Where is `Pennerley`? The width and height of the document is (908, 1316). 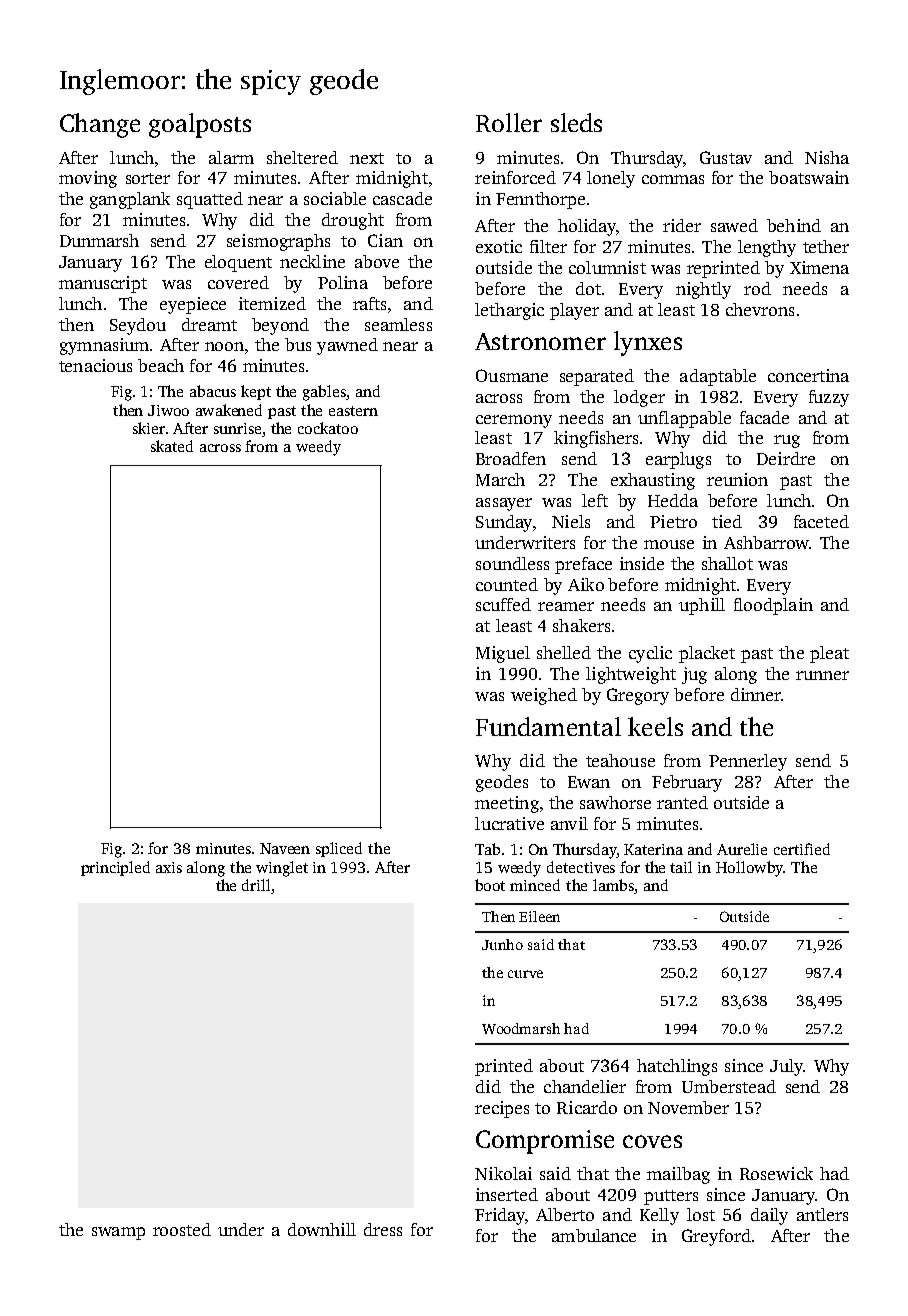 Pennerley is located at coordinates (748, 762).
